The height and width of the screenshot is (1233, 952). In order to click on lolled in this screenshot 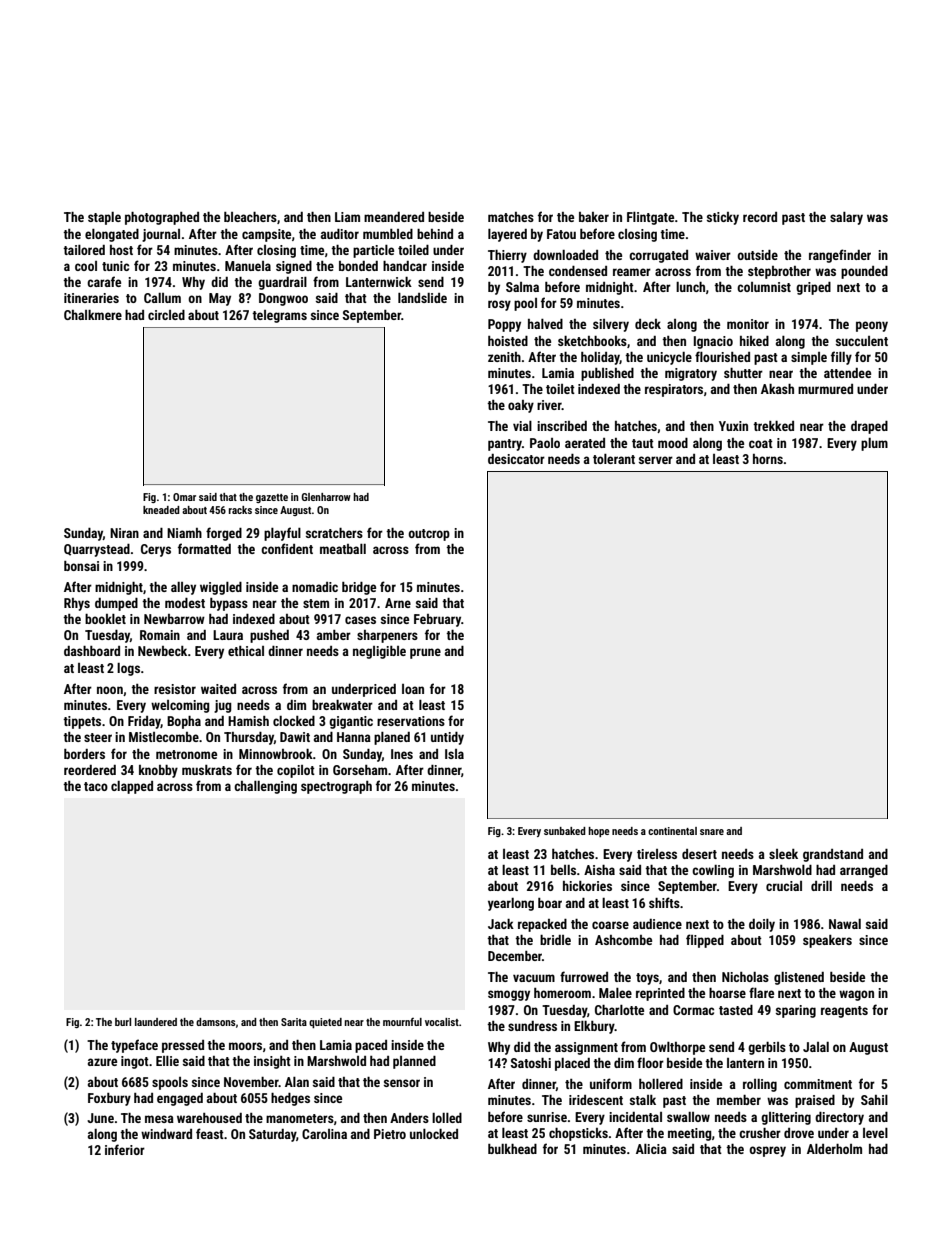, I will do `click(447, 1118)`.
